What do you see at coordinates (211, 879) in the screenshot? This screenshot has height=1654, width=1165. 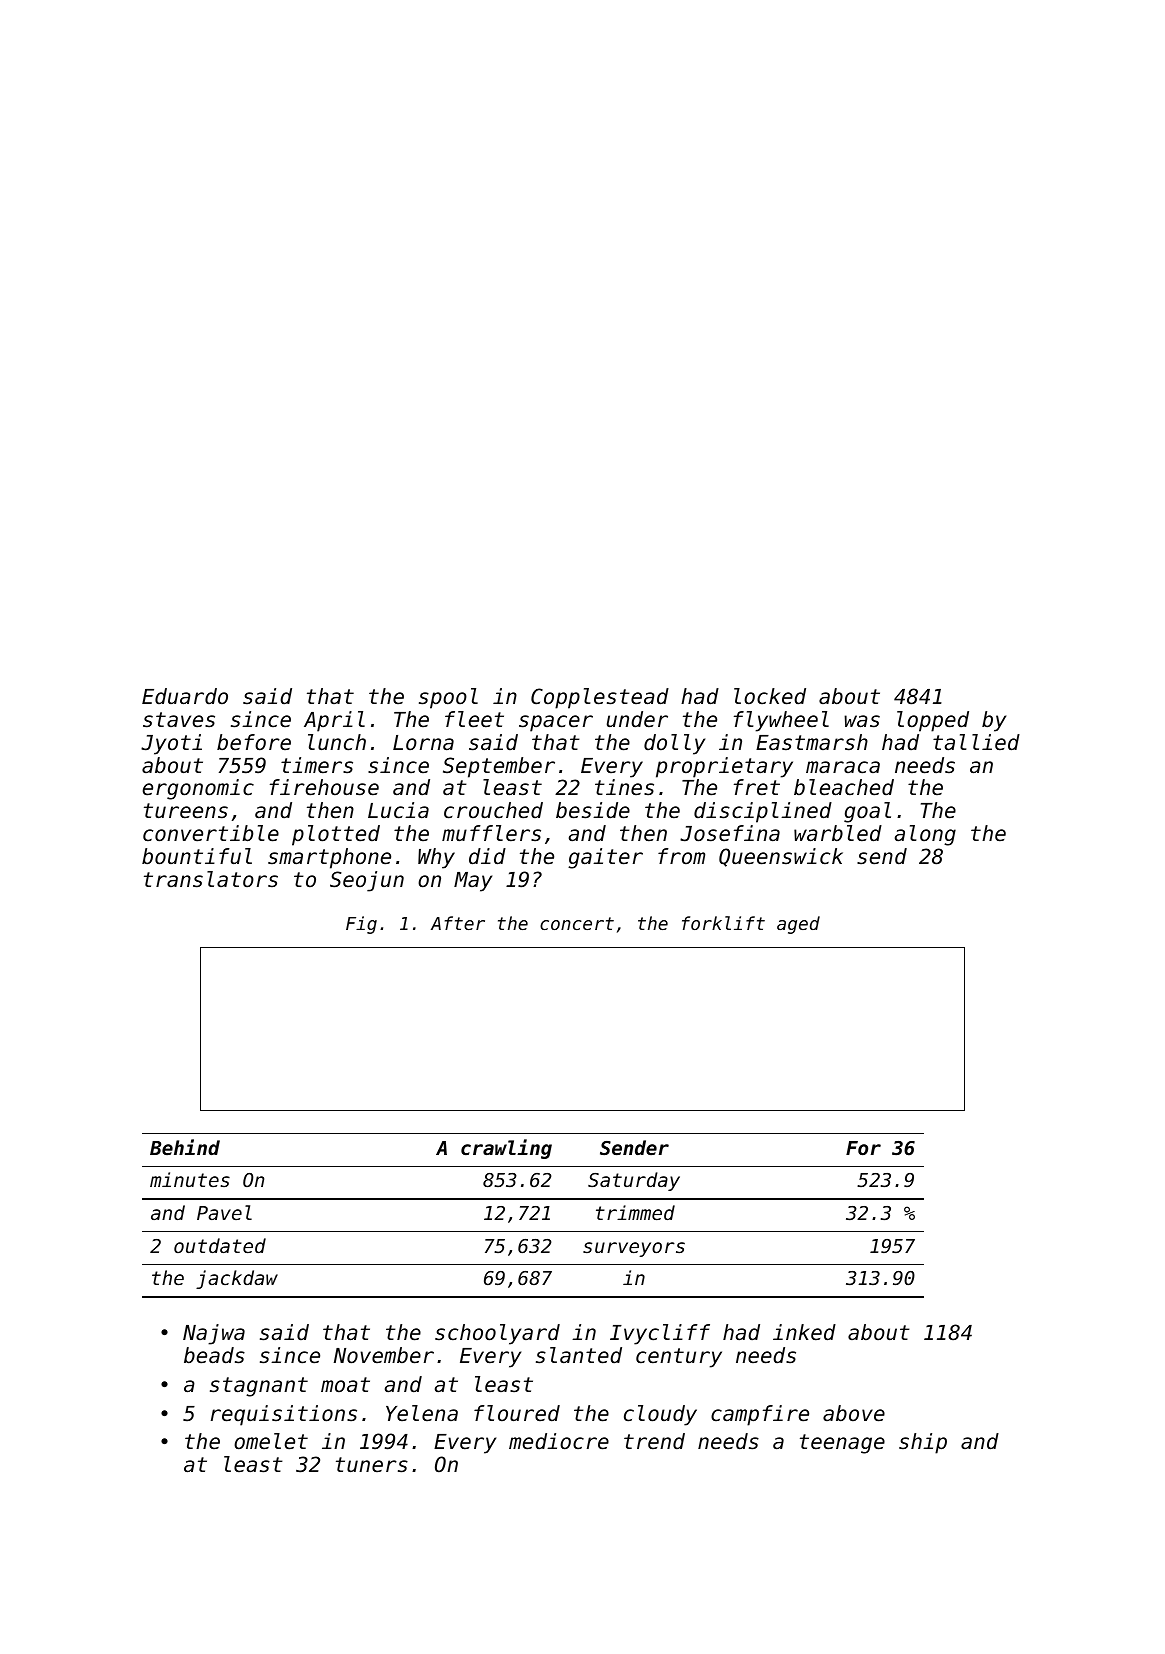 I see `translators` at bounding box center [211, 879].
